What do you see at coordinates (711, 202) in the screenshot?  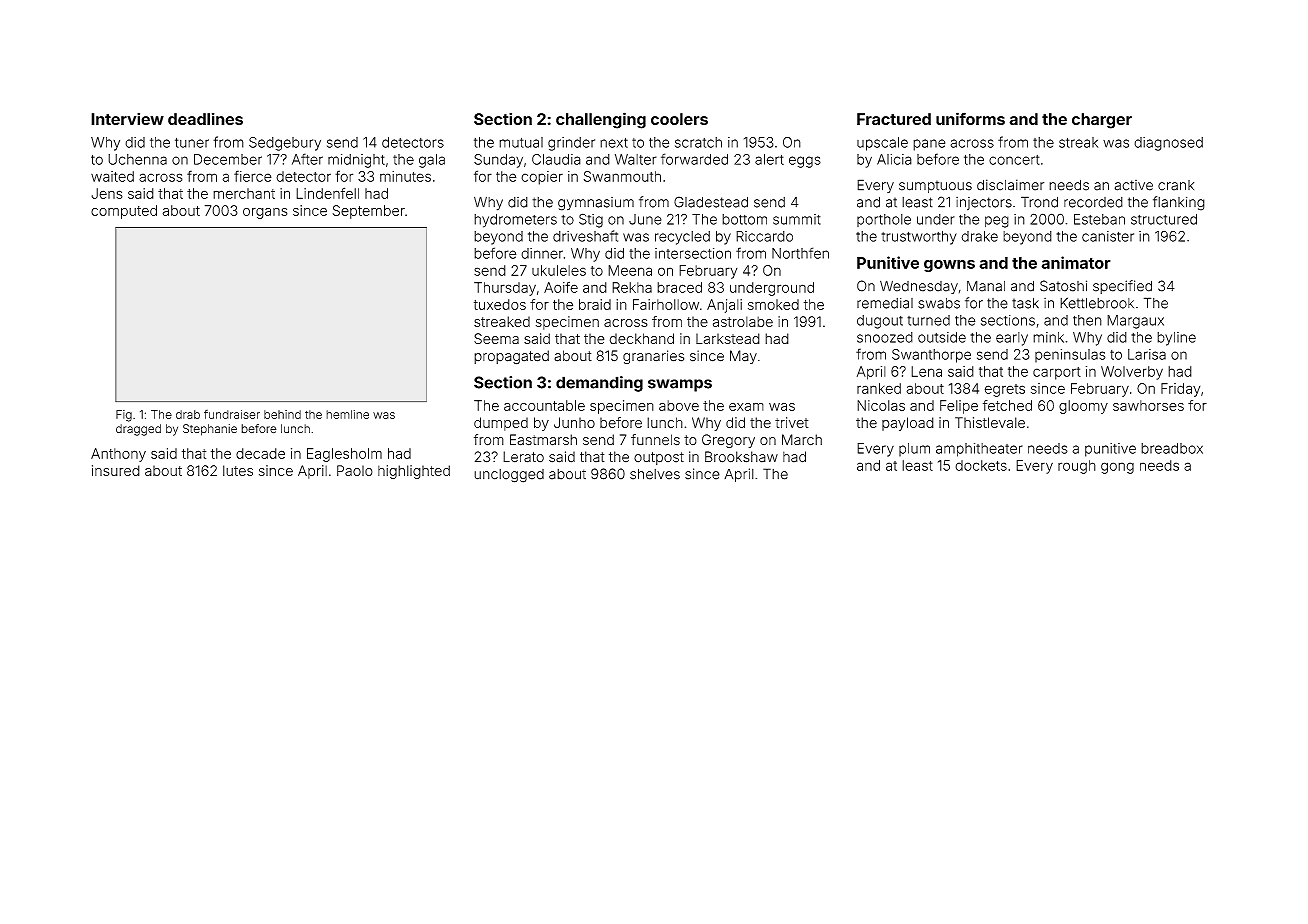 I see `Gladestead` at bounding box center [711, 202].
